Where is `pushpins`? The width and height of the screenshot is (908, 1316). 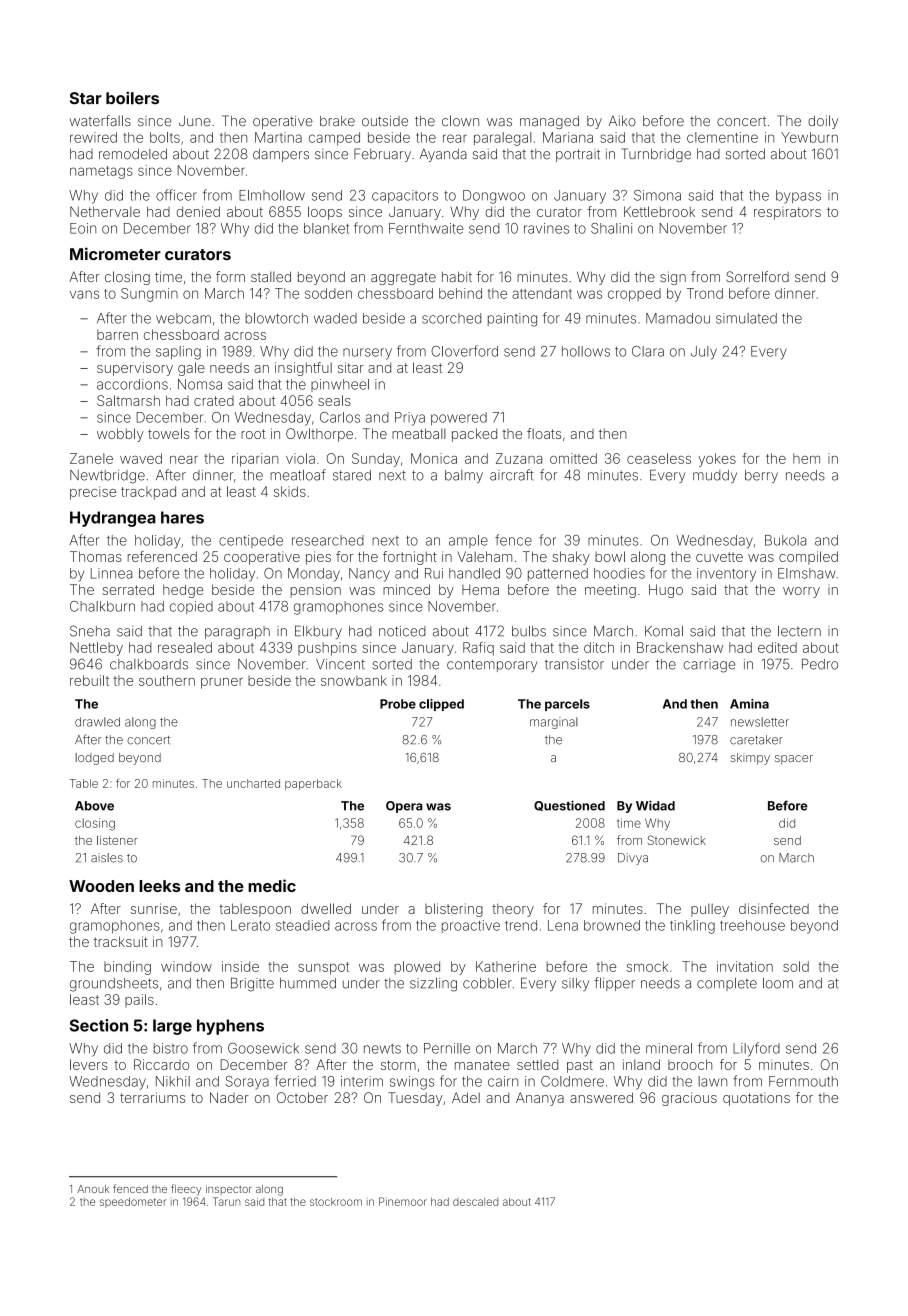
pushpins is located at coordinates (327, 649).
